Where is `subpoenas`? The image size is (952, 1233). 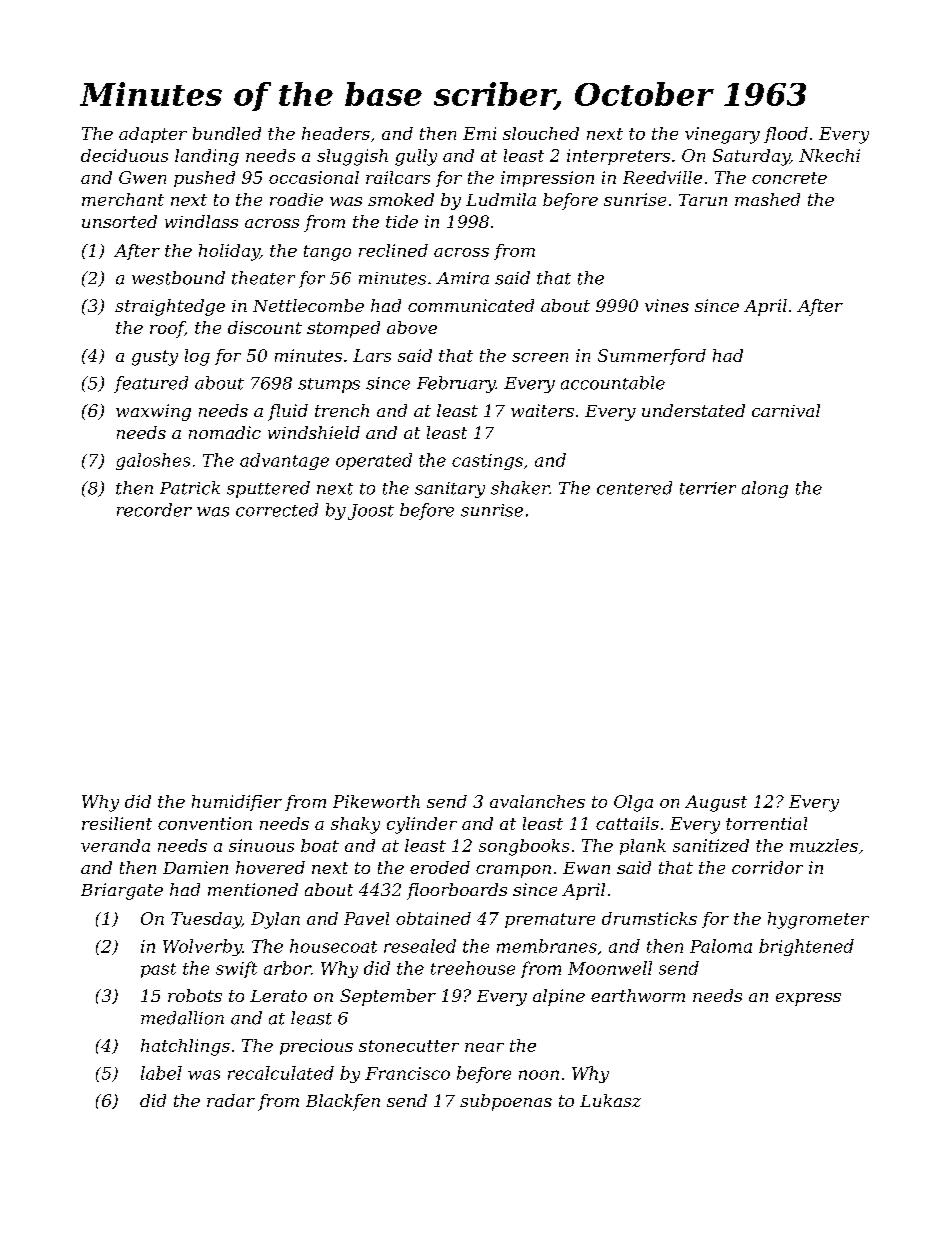
subpoenas is located at coordinates (506, 1102).
